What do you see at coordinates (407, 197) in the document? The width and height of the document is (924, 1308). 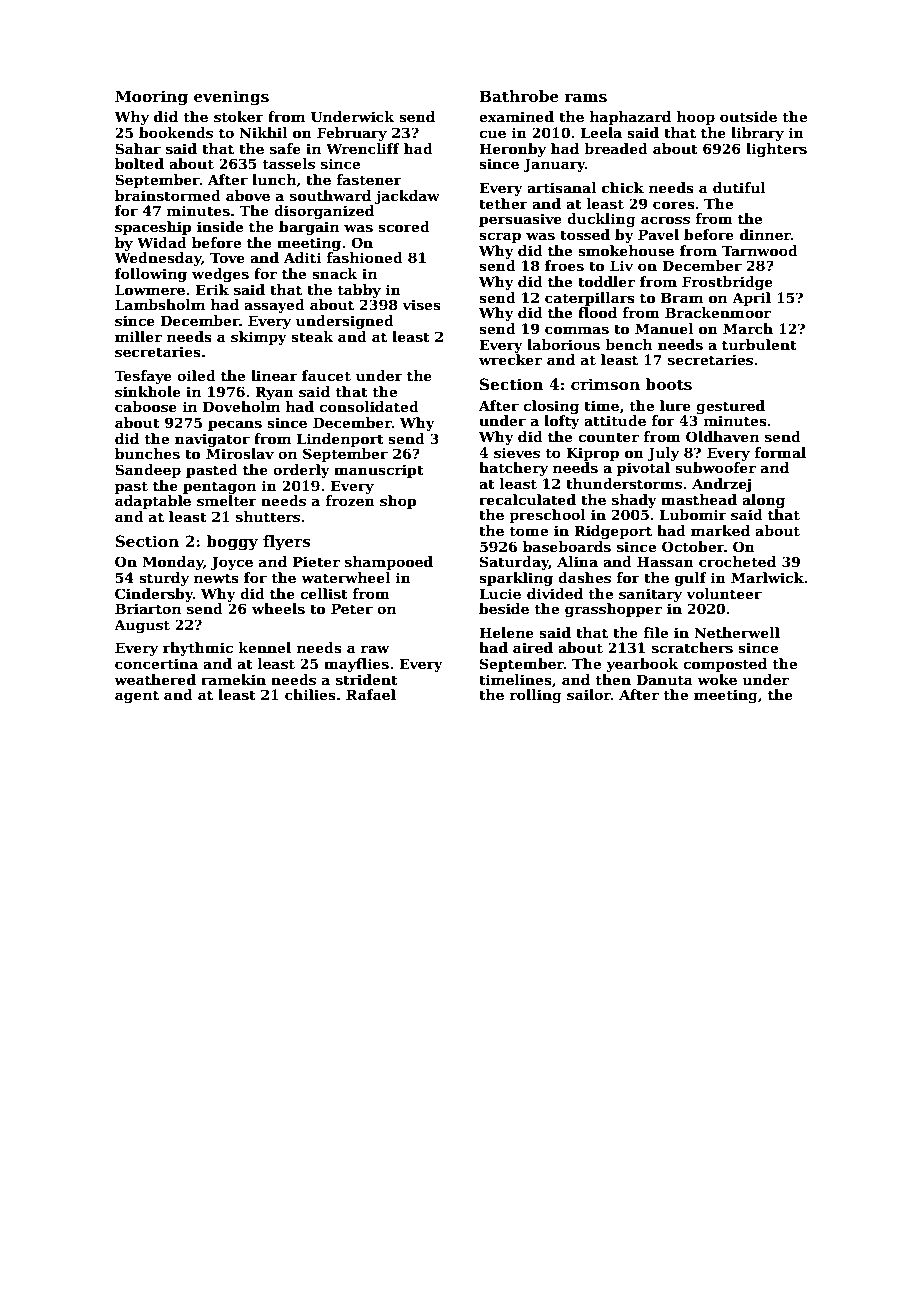 I see `jackdaw` at bounding box center [407, 197].
